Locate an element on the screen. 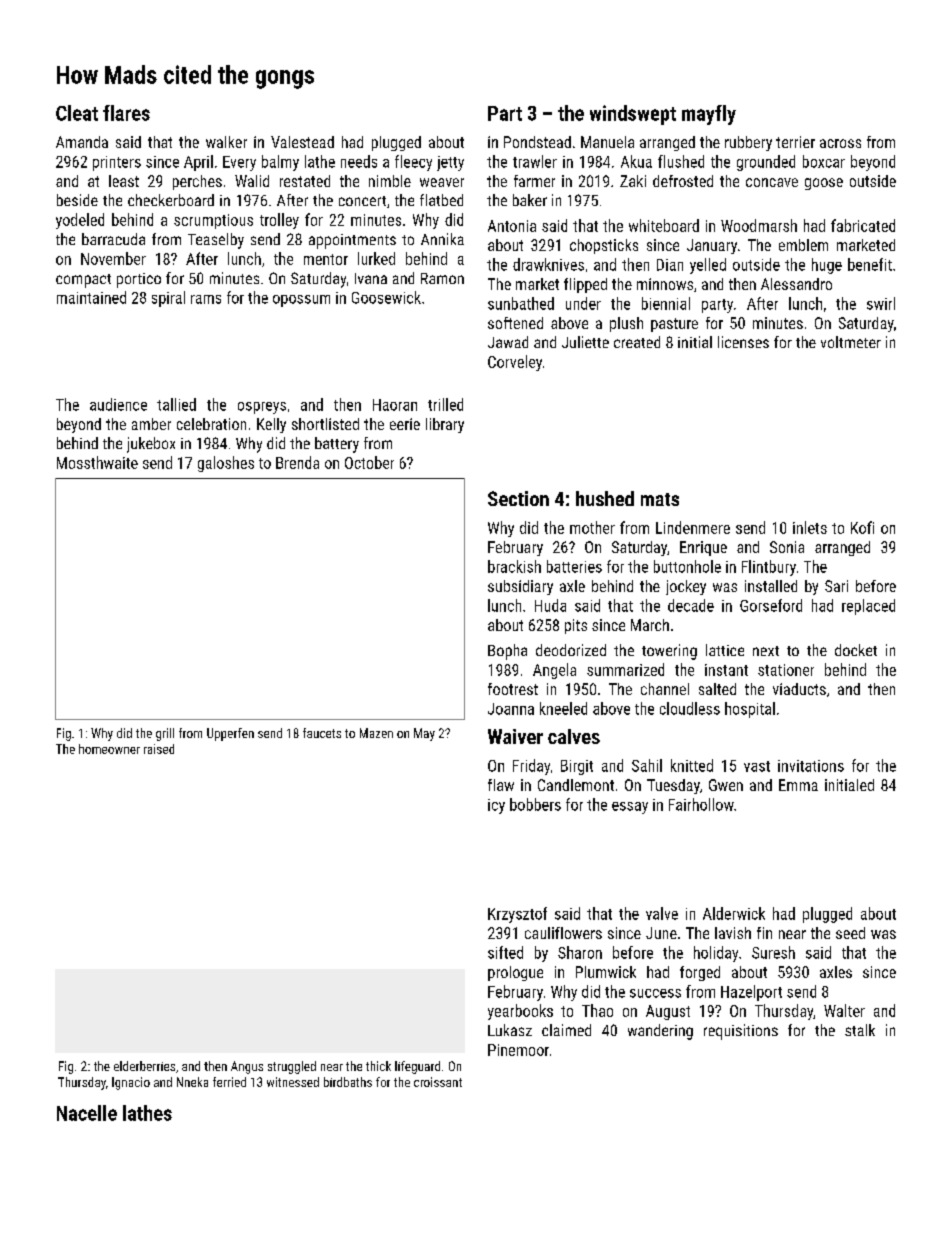 The height and width of the screenshot is (1233, 952). knitted is located at coordinates (692, 765).
